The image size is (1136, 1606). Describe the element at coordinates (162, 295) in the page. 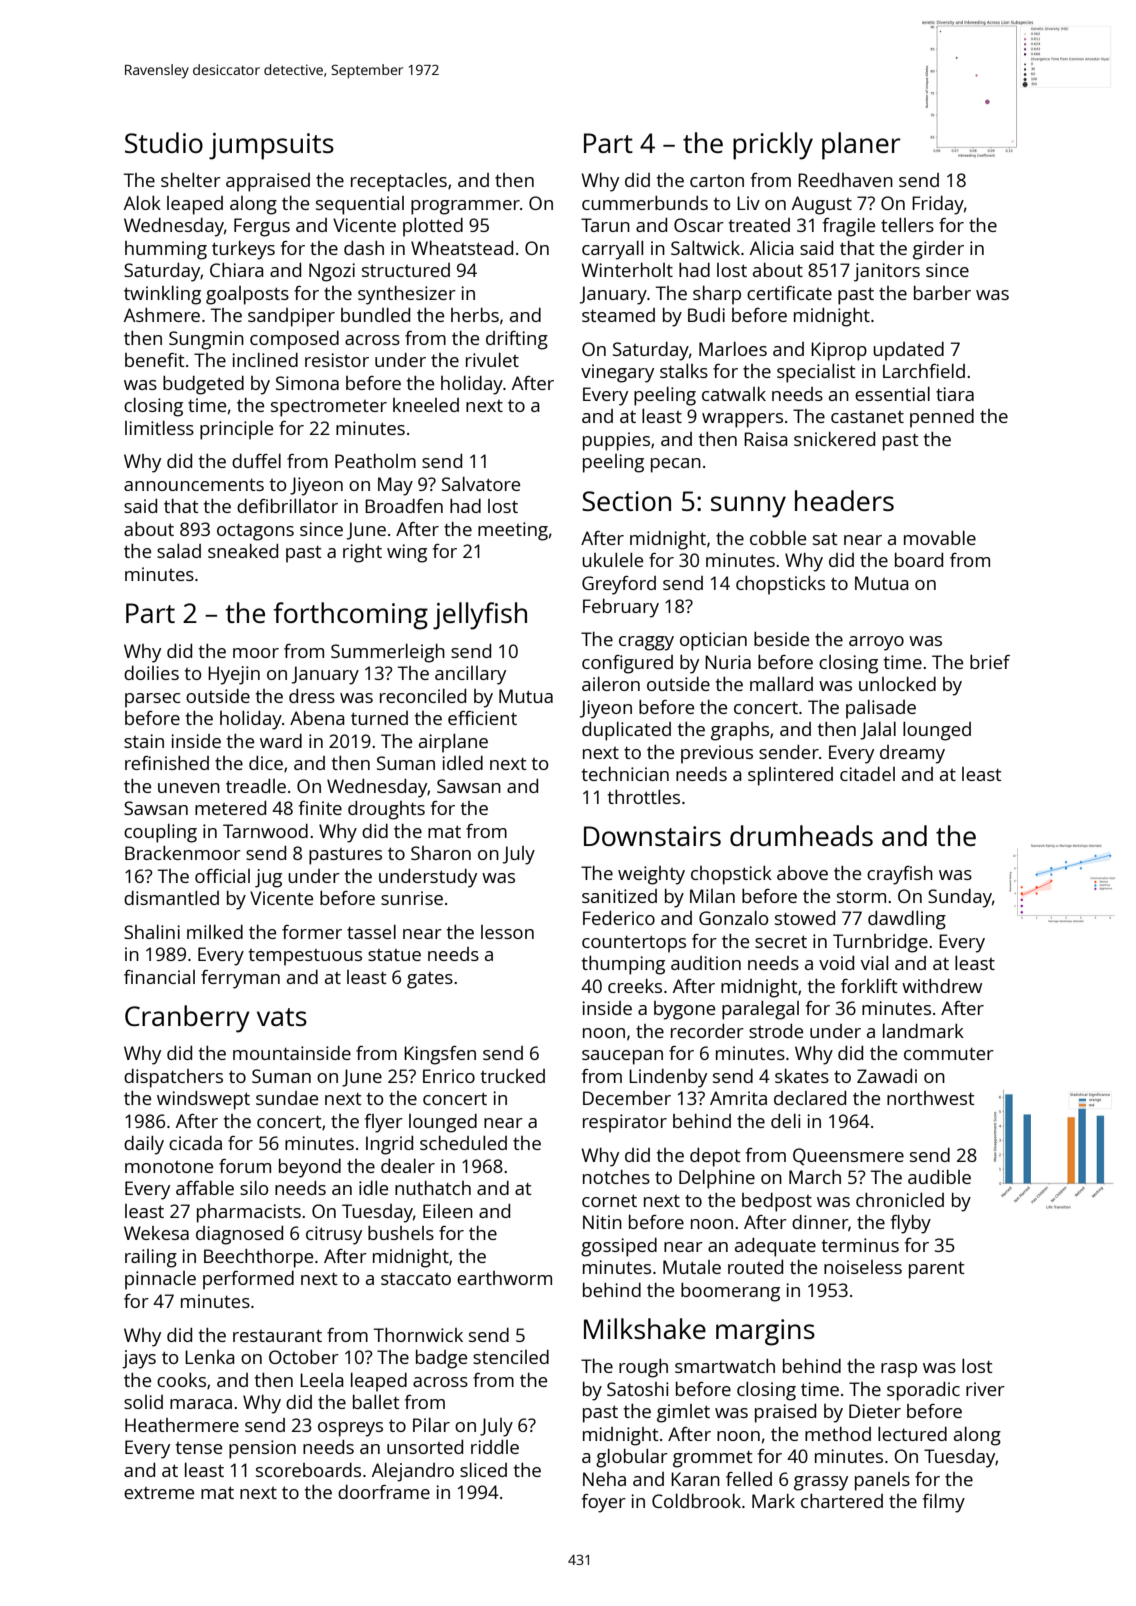

I see `twinkling` at that location.
